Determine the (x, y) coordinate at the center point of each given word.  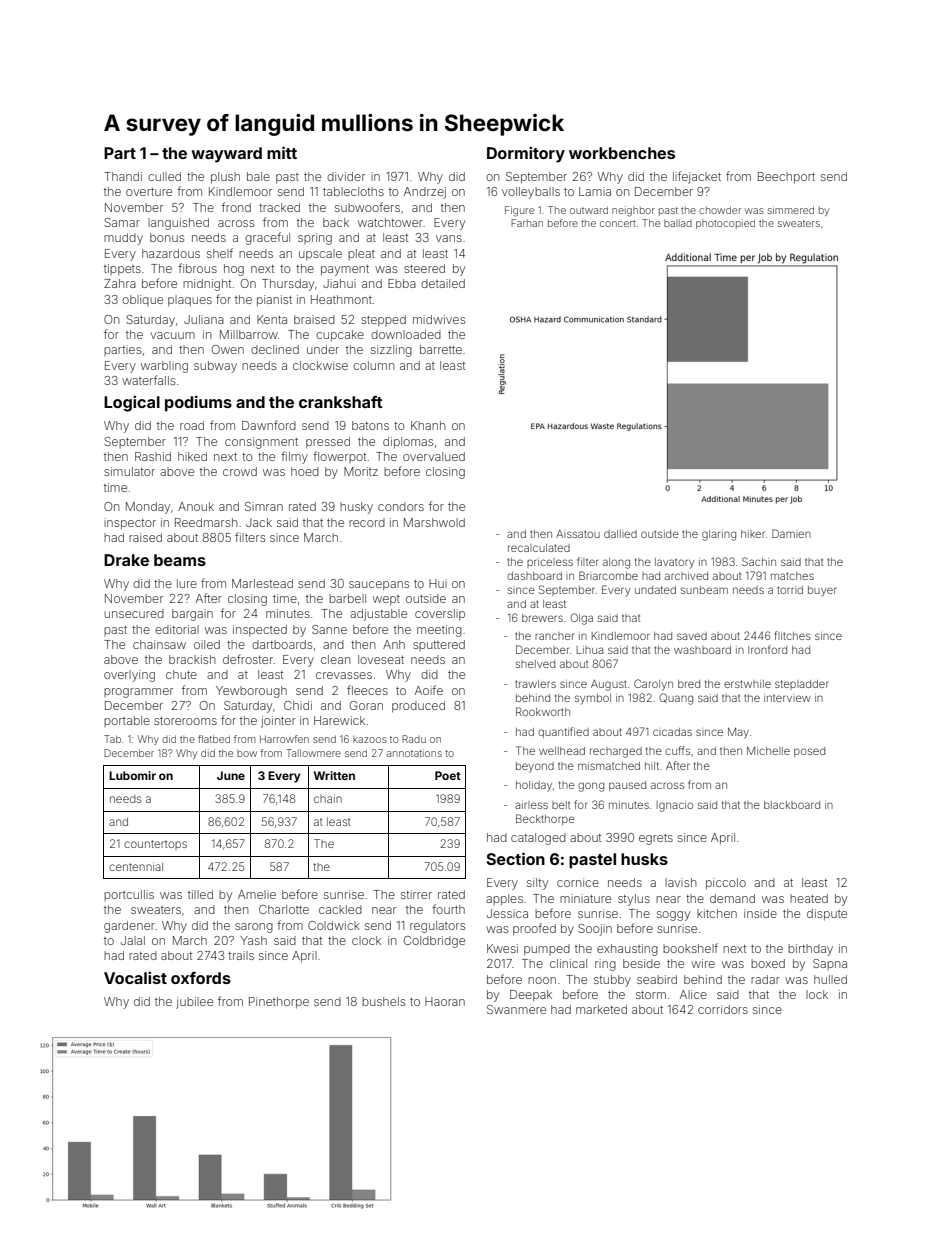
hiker (753, 534)
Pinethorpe (279, 1003)
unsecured (134, 613)
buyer (822, 591)
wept (386, 600)
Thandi (123, 176)
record (367, 522)
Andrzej (425, 193)
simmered (791, 210)
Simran (264, 506)
